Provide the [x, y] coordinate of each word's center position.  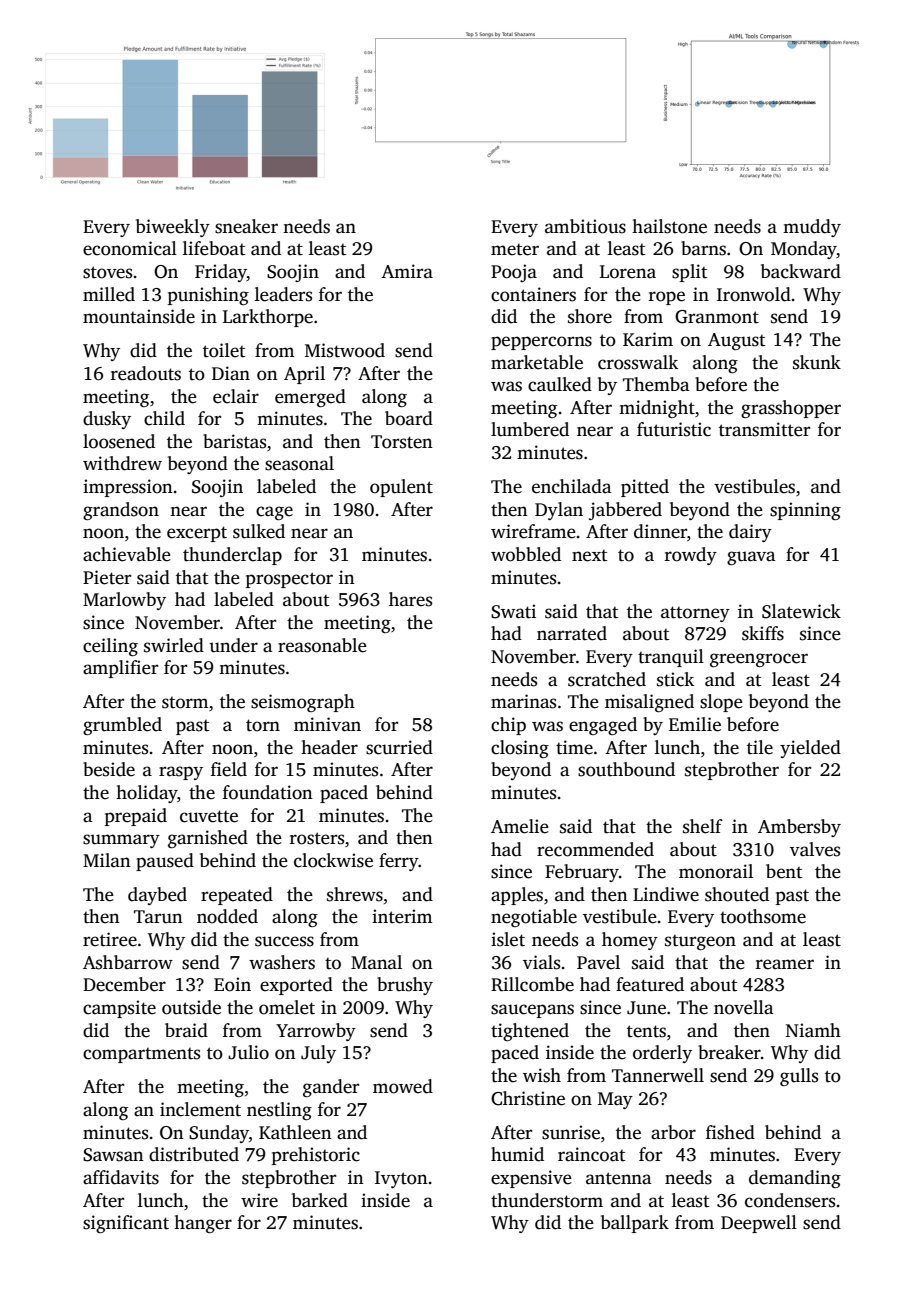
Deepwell [759, 1224]
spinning [805, 511]
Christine [528, 1098]
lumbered [530, 429]
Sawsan [113, 1155]
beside [109, 769]
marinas [523, 701]
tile [760, 747]
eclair [236, 396]
